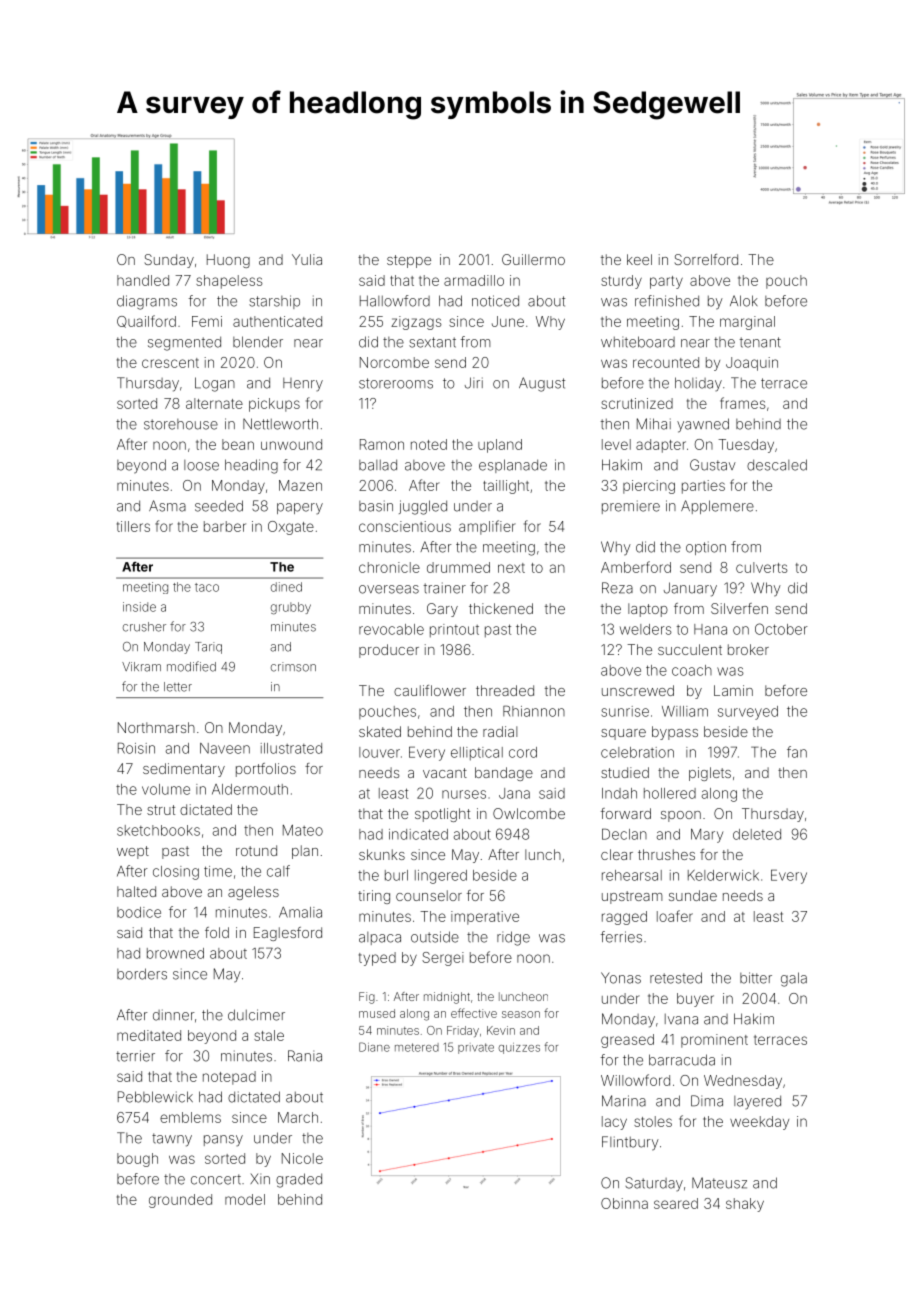  What do you see at coordinates (624, 1203) in the screenshot?
I see `Obinna` at bounding box center [624, 1203].
